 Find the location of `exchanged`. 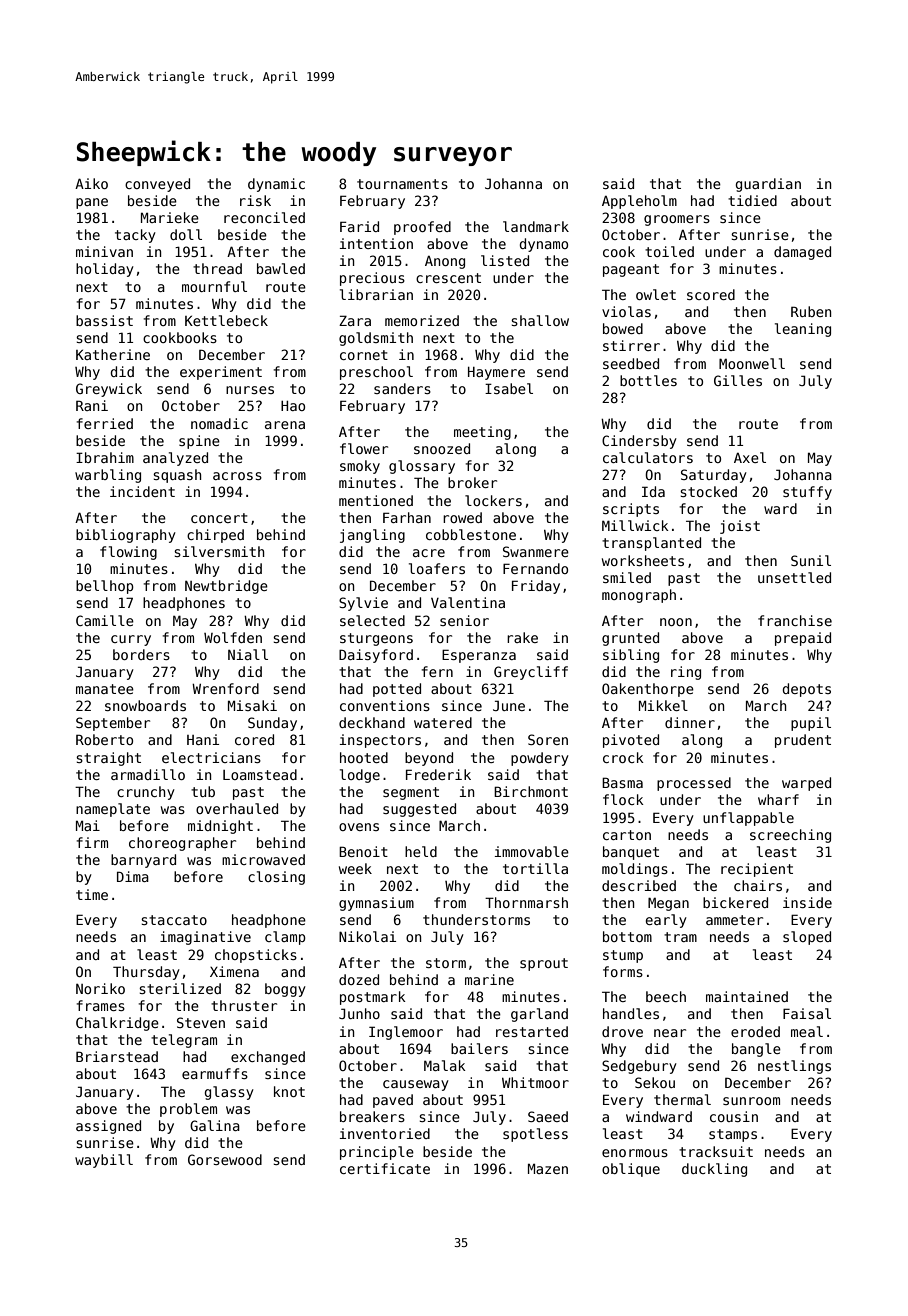

exchanged is located at coordinates (268, 1058).
